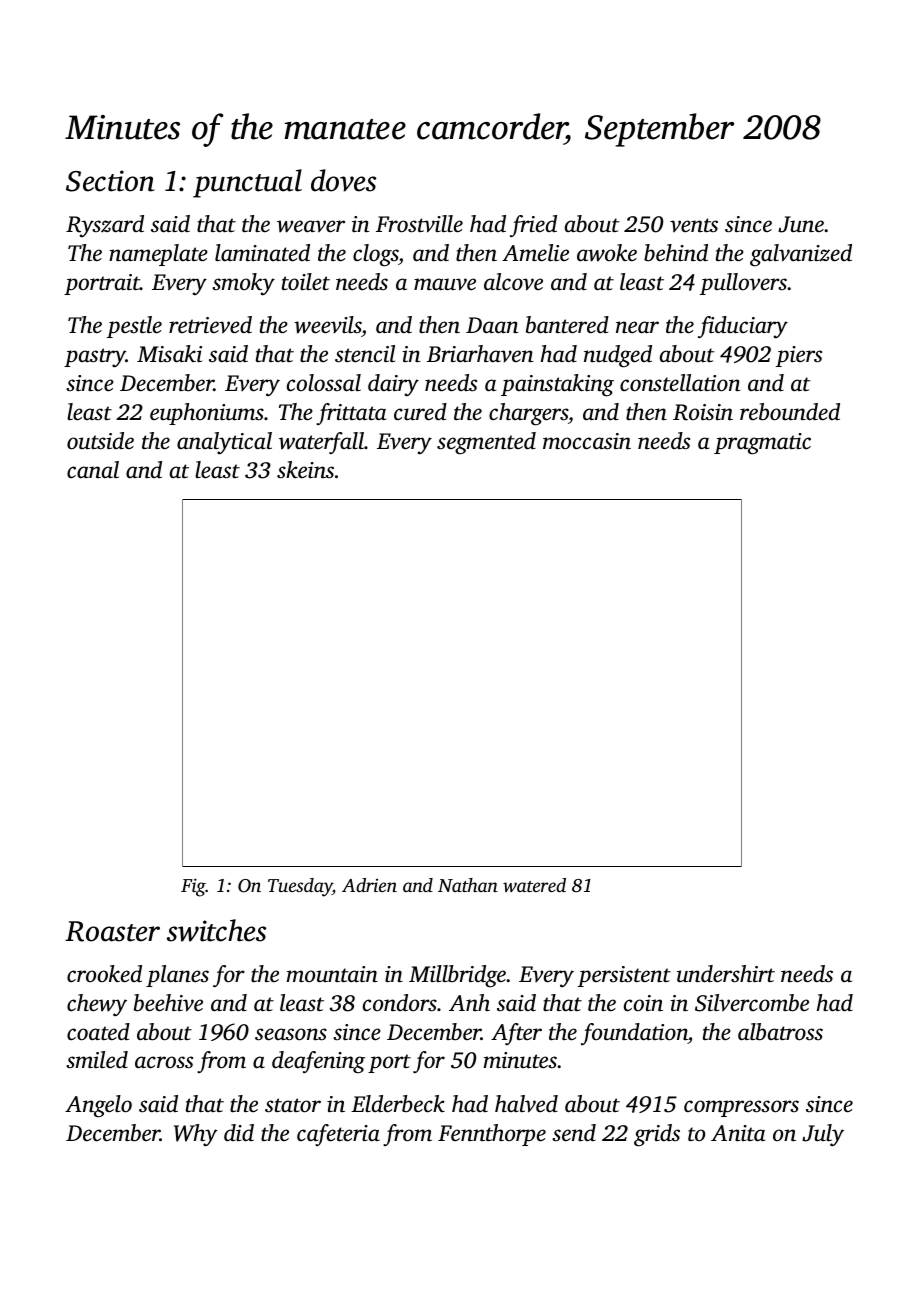  Describe the element at coordinates (193, 887) in the screenshot. I see `Fig` at that location.
